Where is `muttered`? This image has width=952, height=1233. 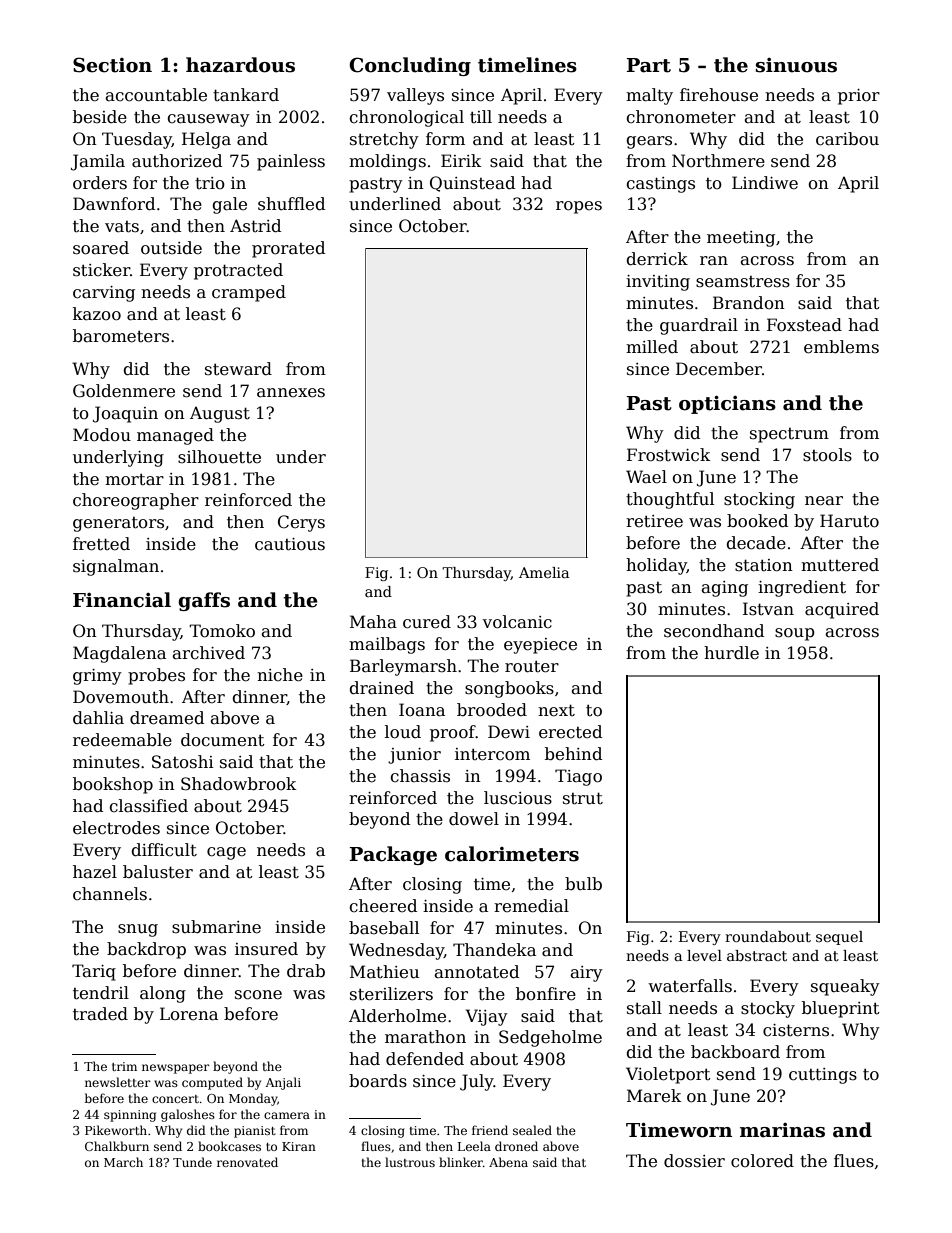 muttered is located at coordinates (840, 565).
